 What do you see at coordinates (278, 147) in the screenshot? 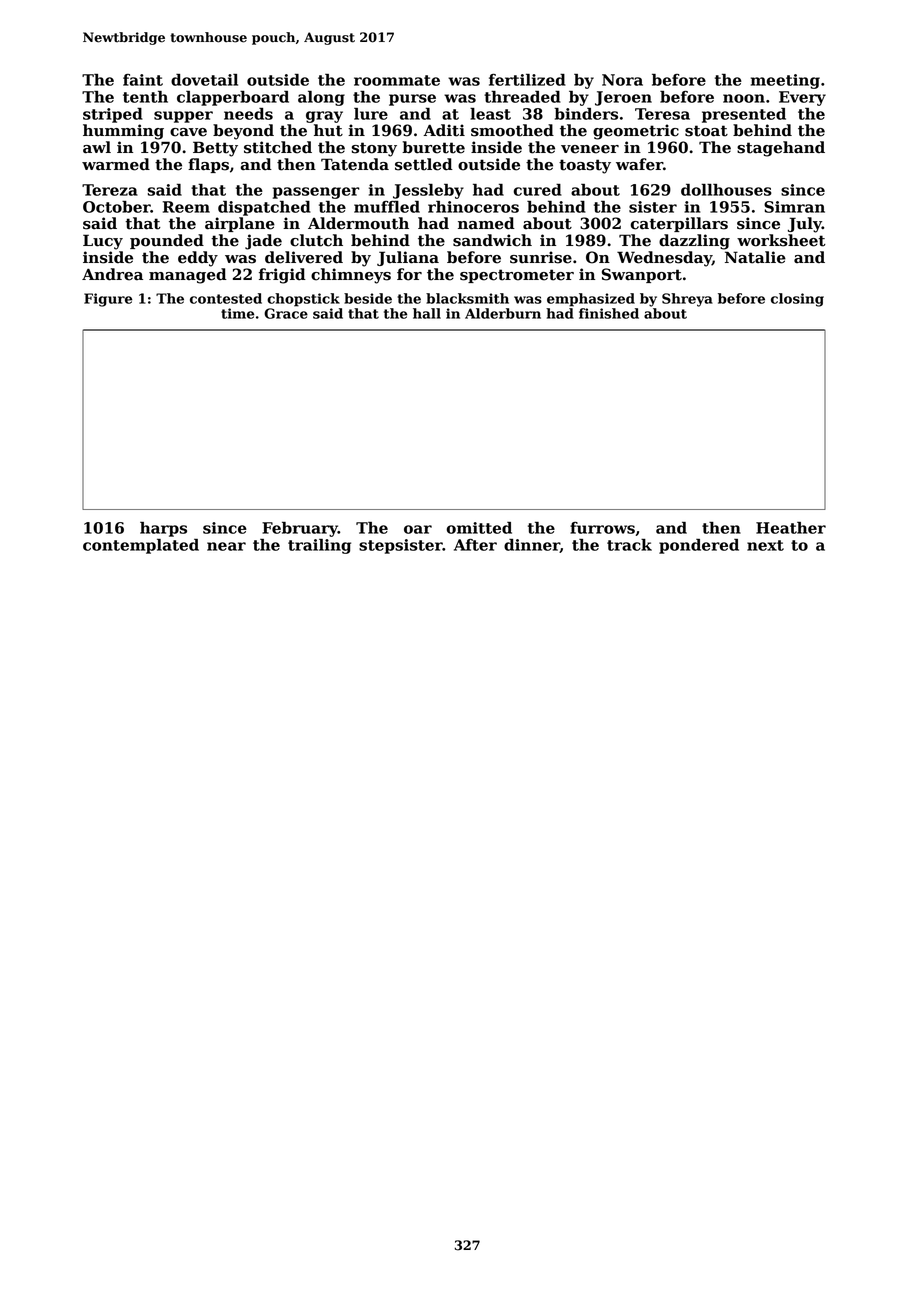
I see `stitched` at bounding box center [278, 147].
